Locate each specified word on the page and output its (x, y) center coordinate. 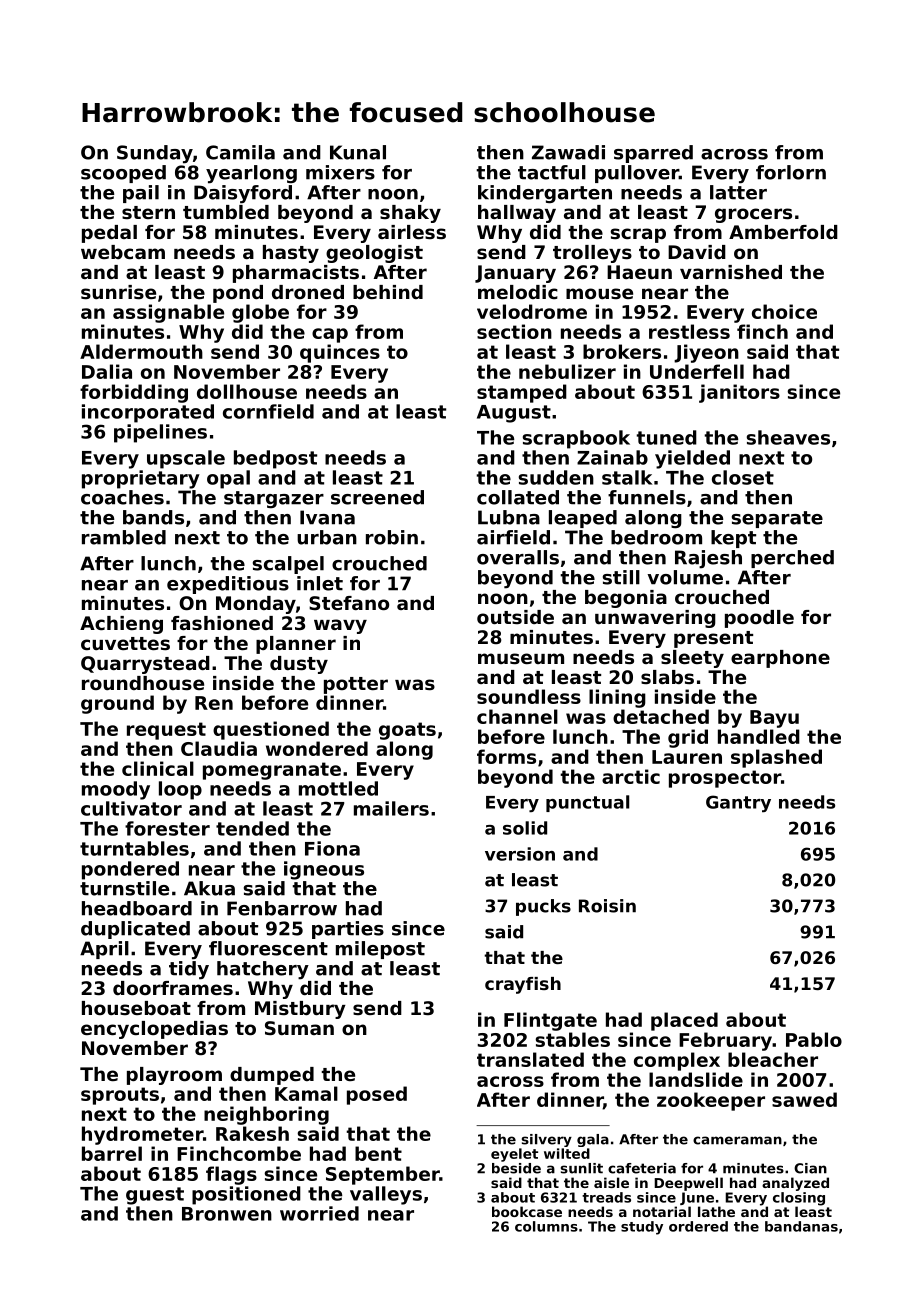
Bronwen (227, 1214)
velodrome (532, 311)
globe (260, 313)
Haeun (639, 272)
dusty (299, 665)
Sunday (155, 154)
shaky (410, 214)
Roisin (607, 906)
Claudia (219, 748)
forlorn (791, 172)
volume (685, 577)
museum (521, 658)
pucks (543, 907)
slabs (667, 677)
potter (356, 685)
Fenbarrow (282, 908)
